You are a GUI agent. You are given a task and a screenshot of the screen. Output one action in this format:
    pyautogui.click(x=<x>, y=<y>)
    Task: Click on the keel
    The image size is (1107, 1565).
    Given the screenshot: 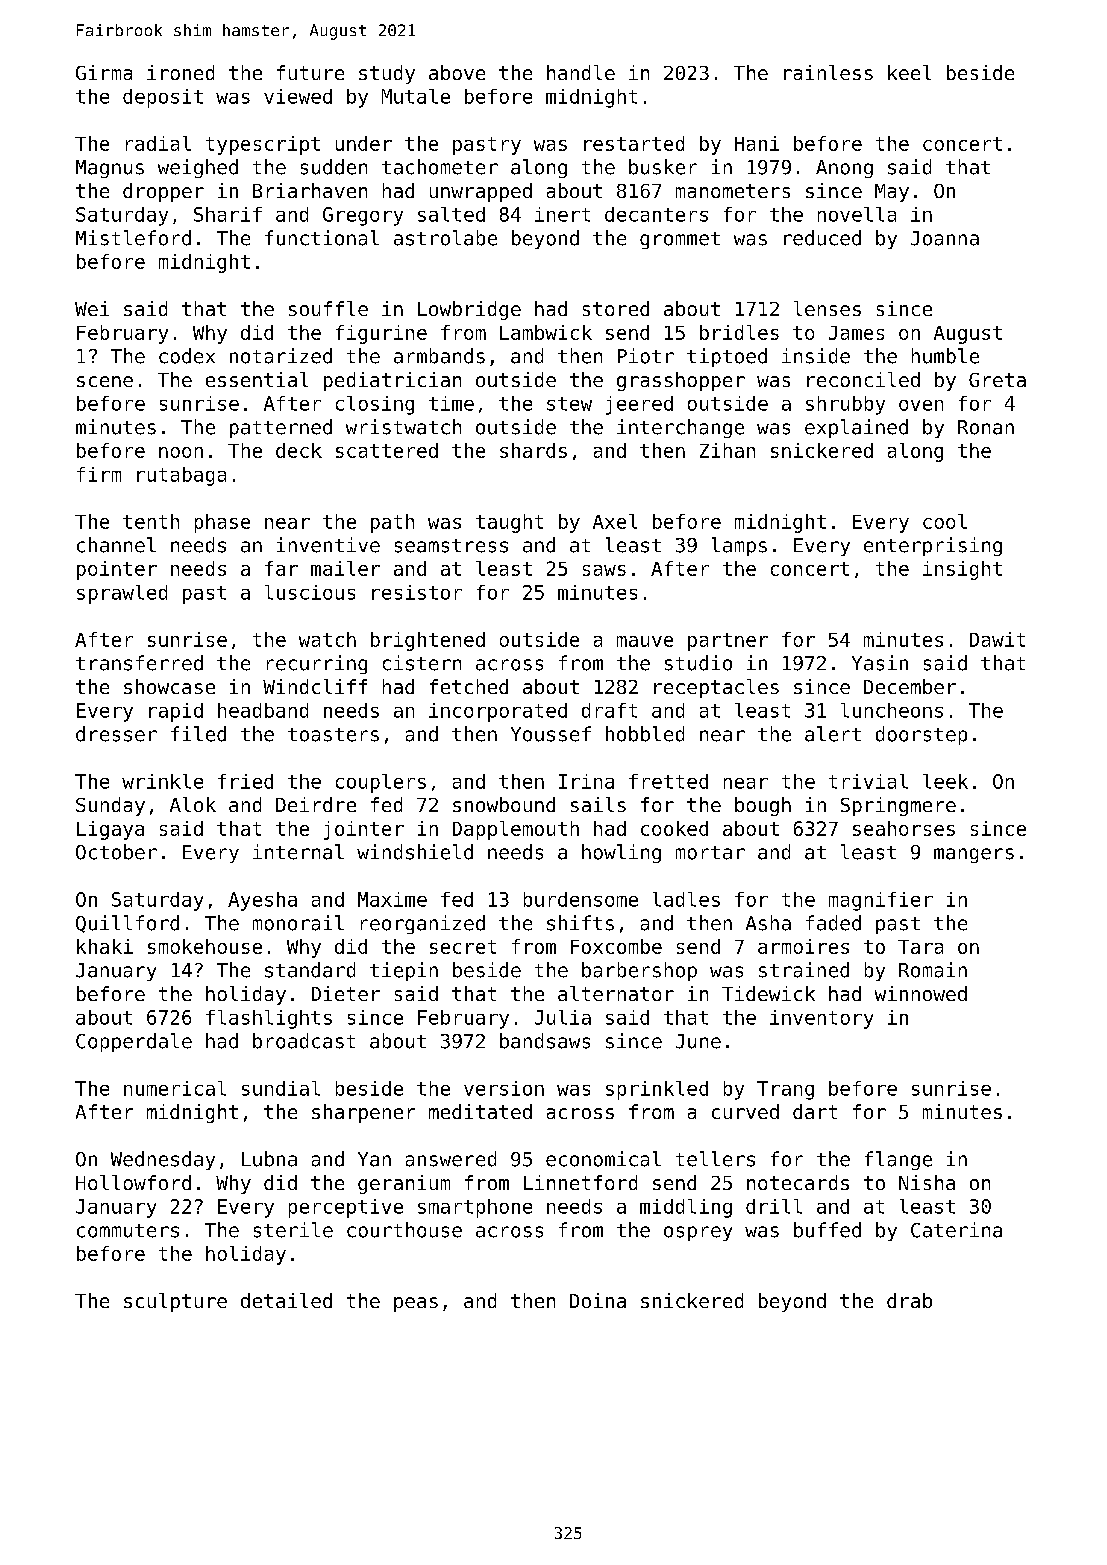 What is the action you would take?
    pyautogui.click(x=909, y=72)
